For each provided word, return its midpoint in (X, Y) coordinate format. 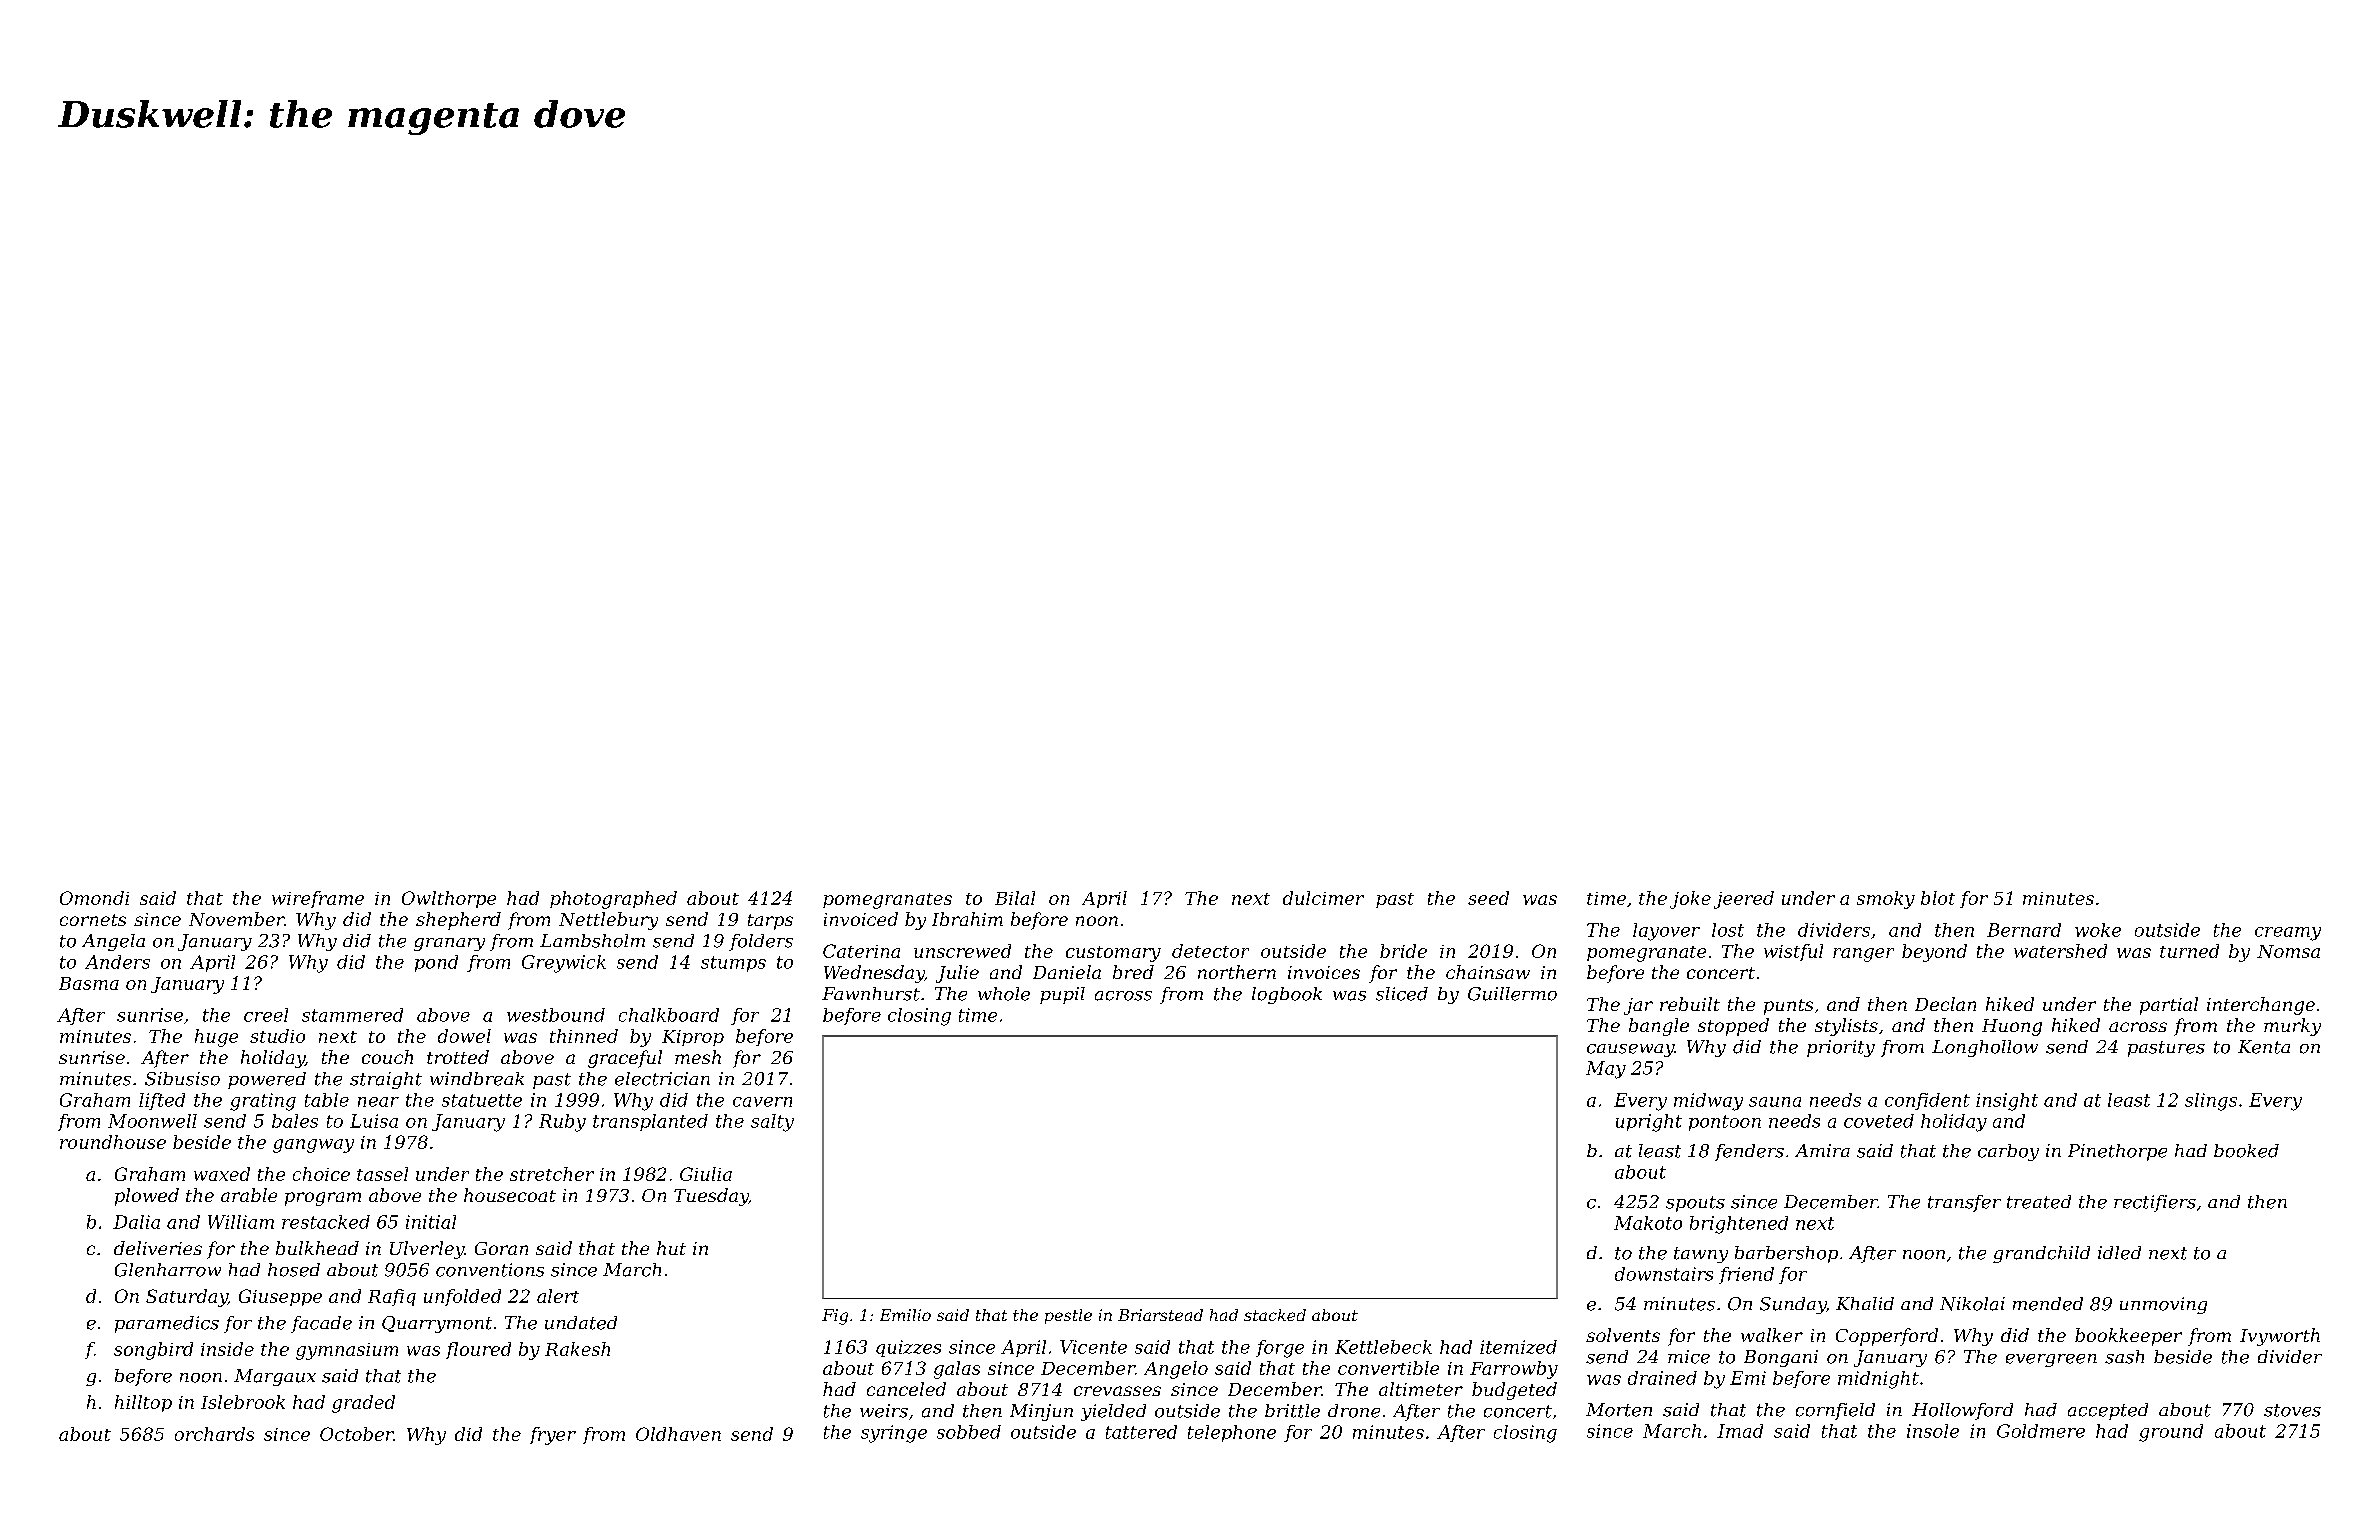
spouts (1695, 1204)
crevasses (1117, 1391)
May (1606, 1070)
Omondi (94, 898)
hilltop (143, 1403)
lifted (162, 1101)
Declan (1945, 1004)
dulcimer (1323, 898)
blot (1938, 898)
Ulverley (427, 1250)
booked (2246, 1151)
